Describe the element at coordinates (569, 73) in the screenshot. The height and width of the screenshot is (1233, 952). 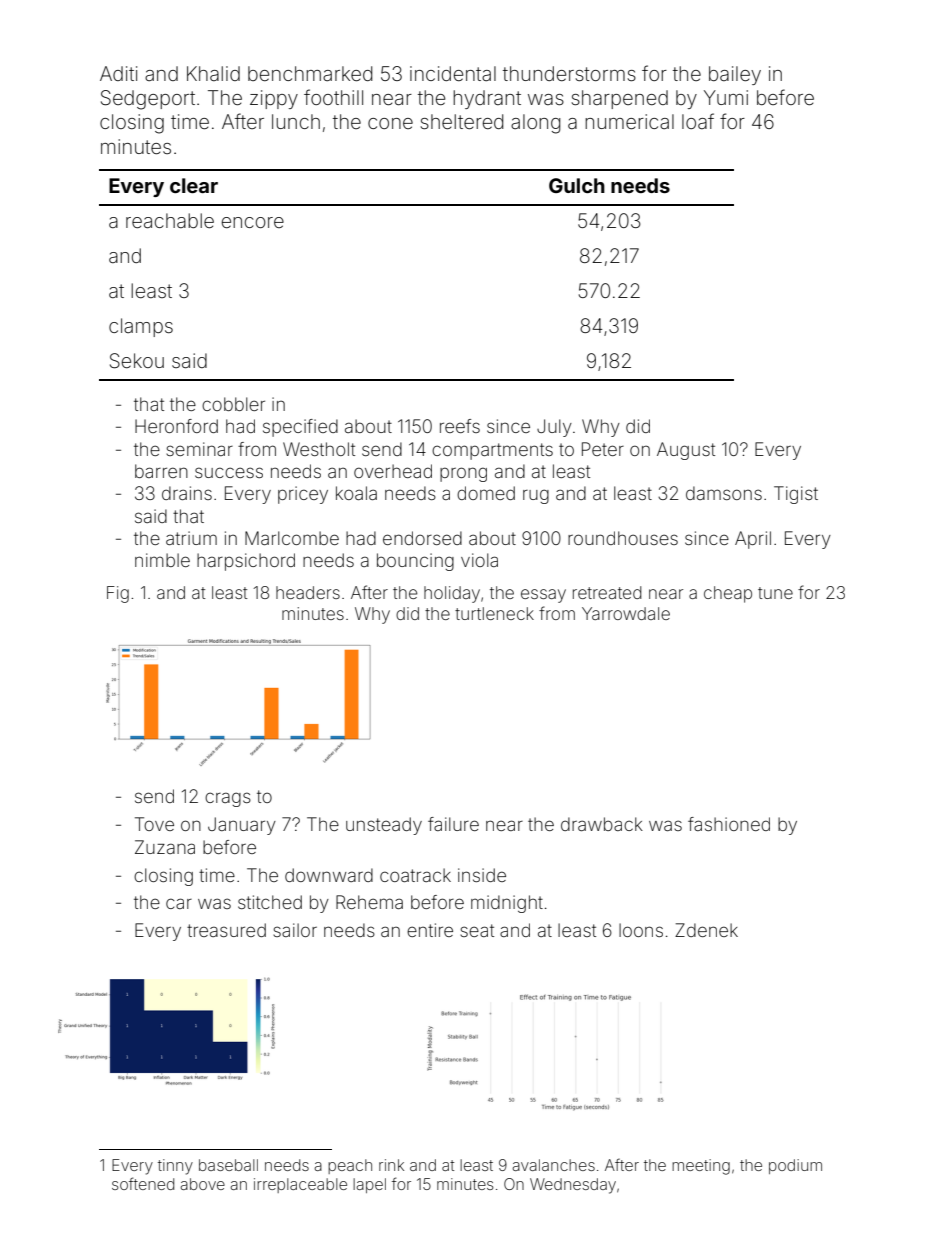
I see `thunderstorms` at that location.
